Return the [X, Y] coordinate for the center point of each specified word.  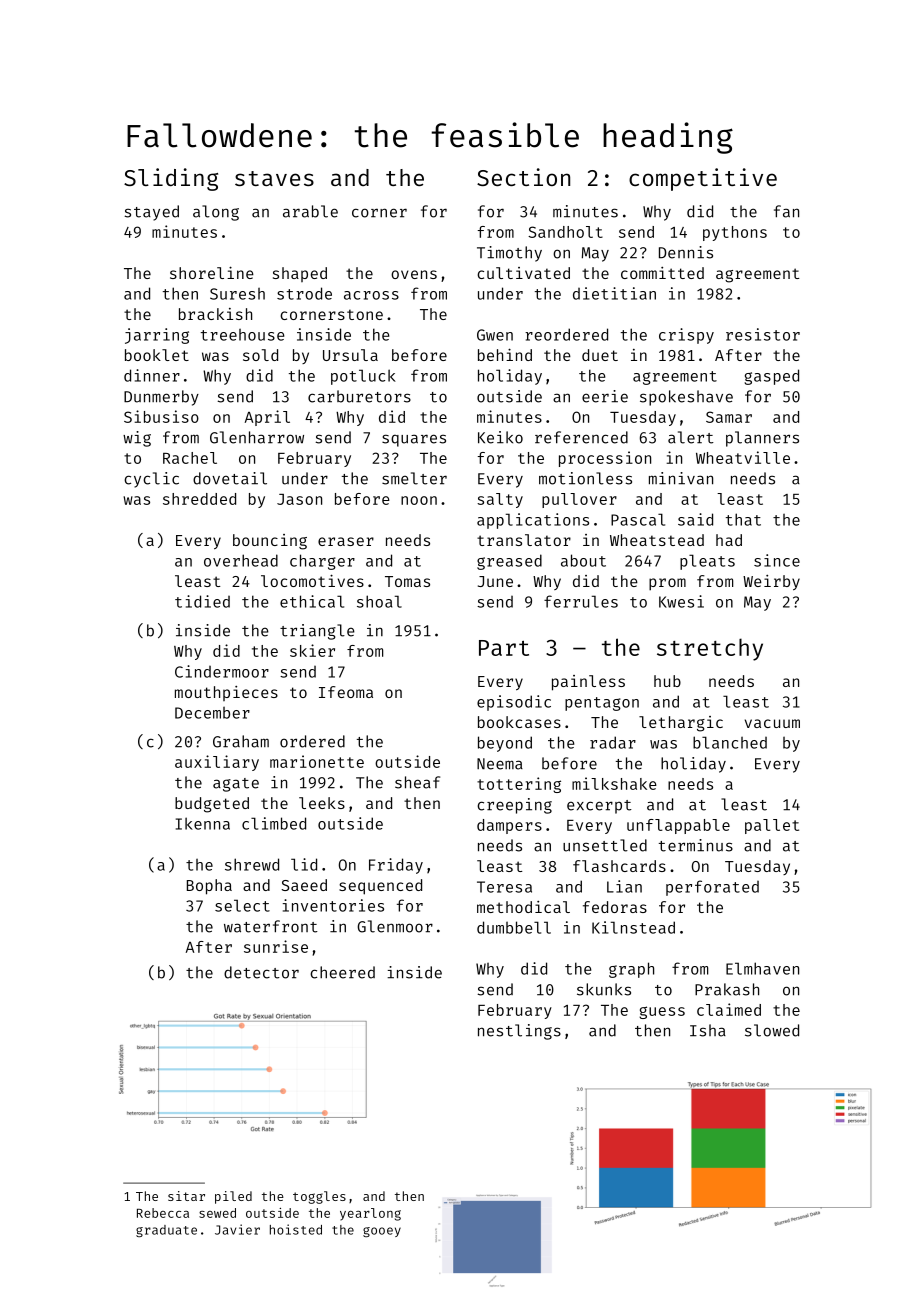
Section [523, 177]
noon [419, 500]
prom [667, 584]
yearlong [370, 1214]
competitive [703, 179]
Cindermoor [222, 671]
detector [261, 972]
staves [274, 178]
